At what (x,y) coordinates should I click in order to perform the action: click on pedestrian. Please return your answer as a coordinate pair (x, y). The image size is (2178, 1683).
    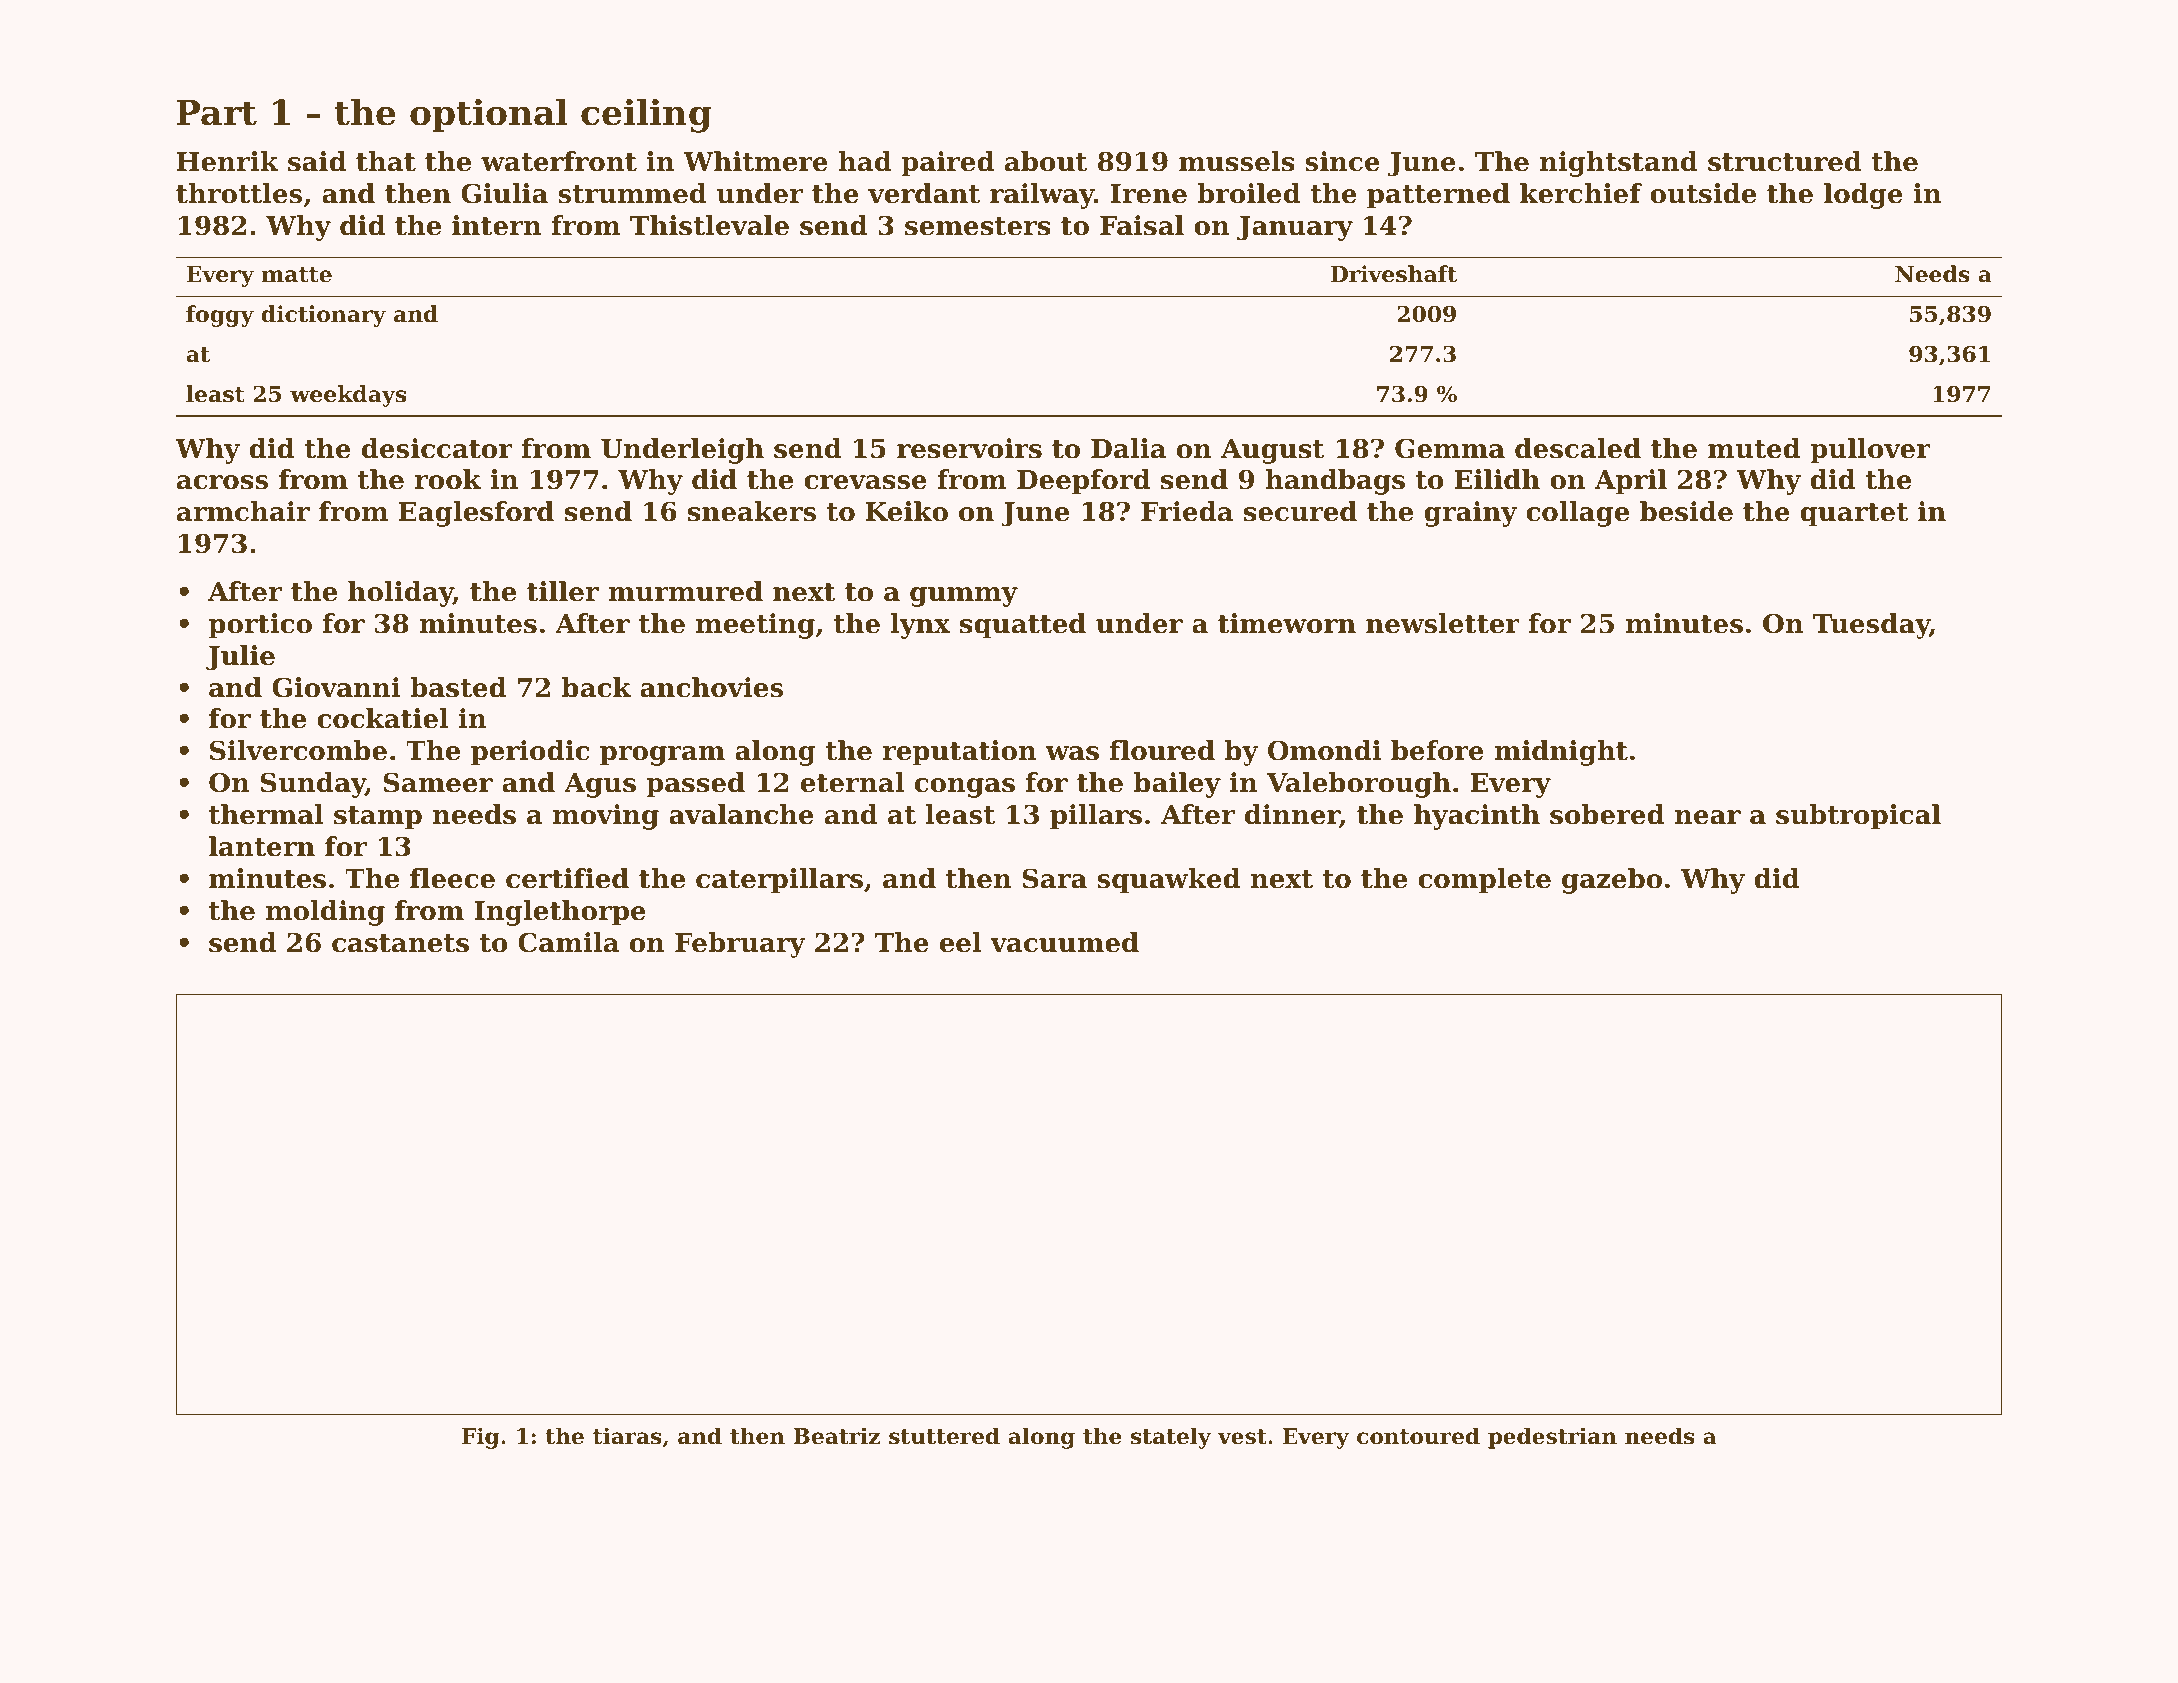
    Looking at the image, I should click on (1552, 1438).
